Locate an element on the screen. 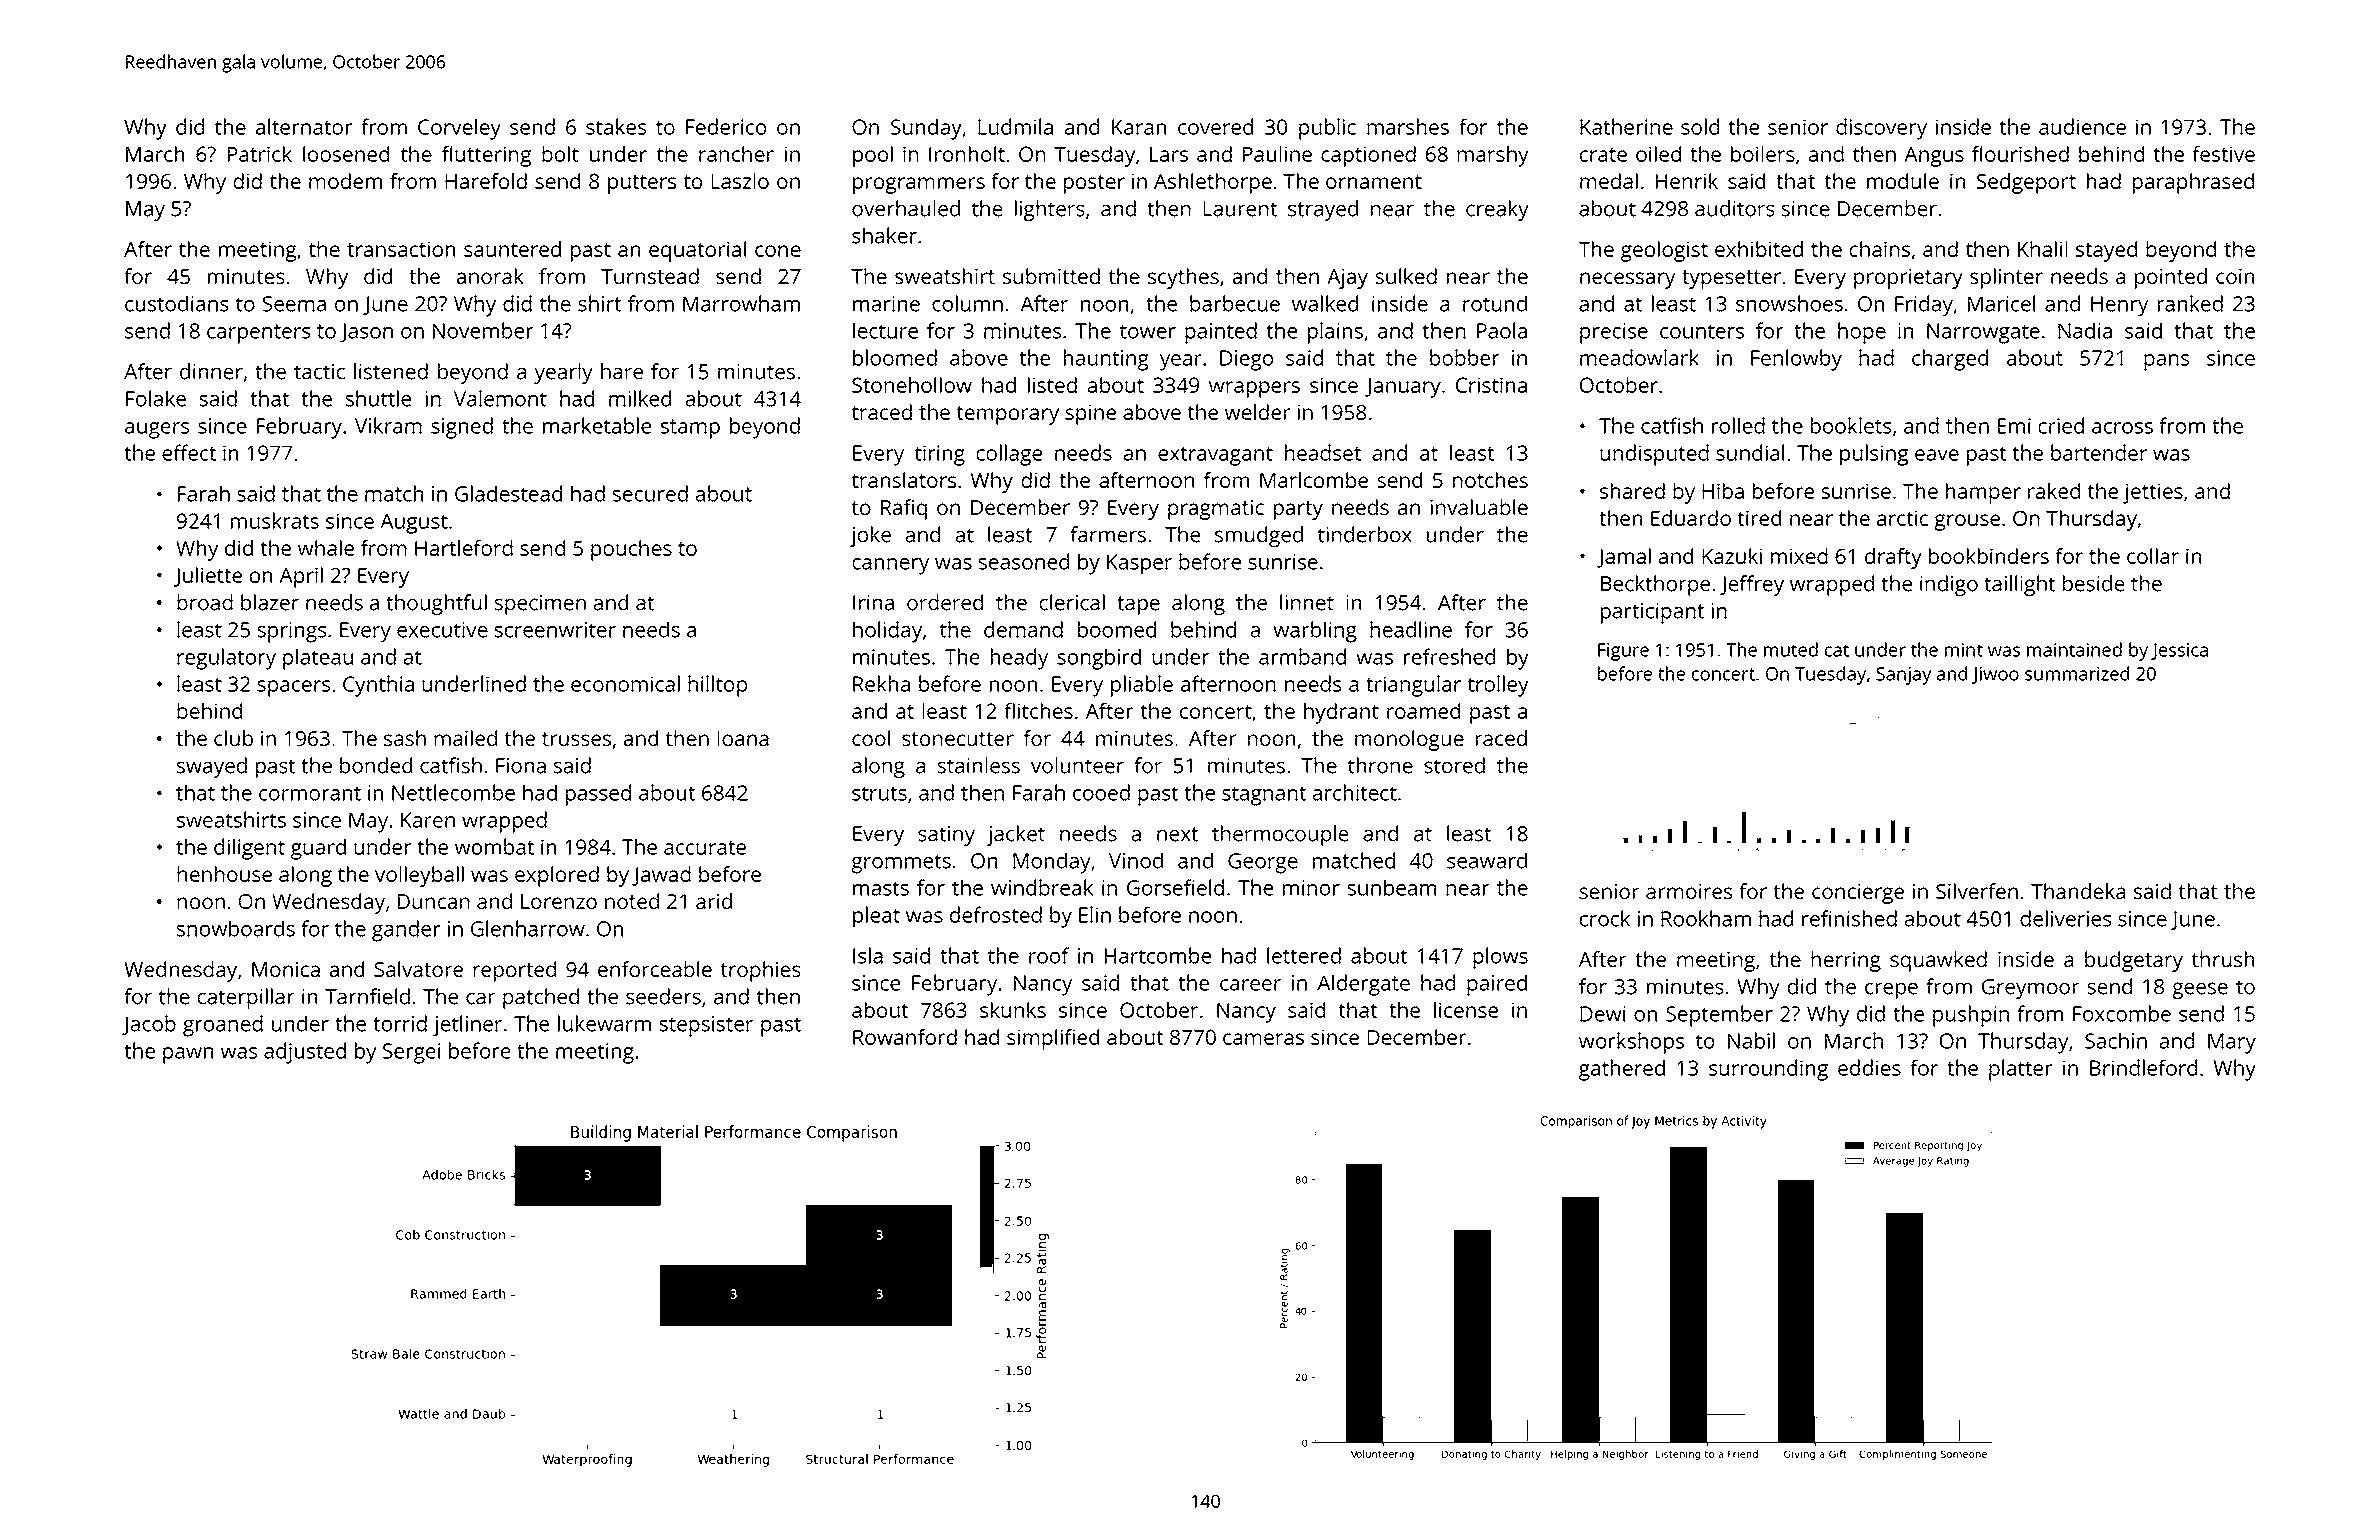 The image size is (2380, 1540). tape is located at coordinates (1138, 605).
